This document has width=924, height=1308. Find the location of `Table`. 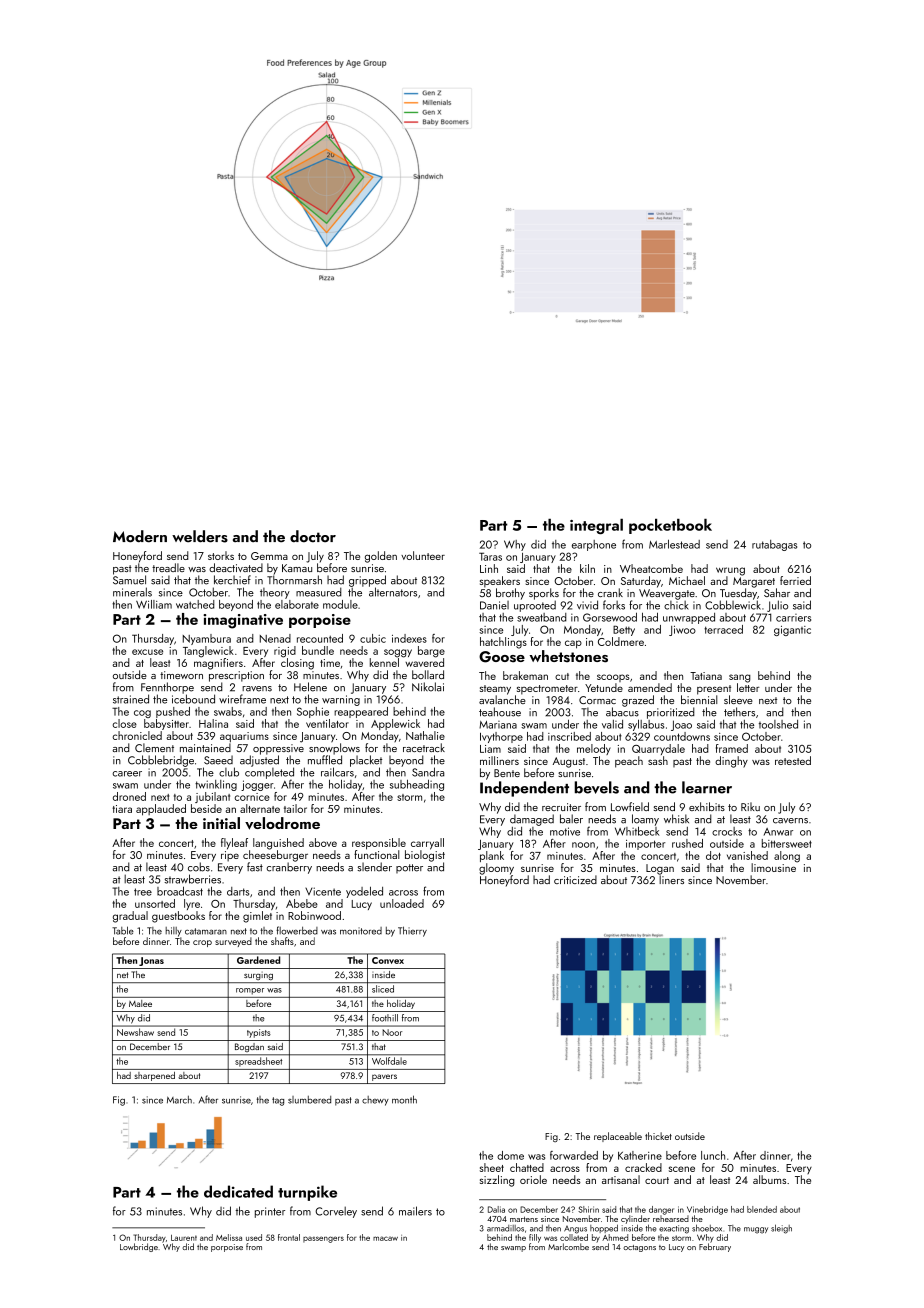

Table is located at coordinates (123, 930).
